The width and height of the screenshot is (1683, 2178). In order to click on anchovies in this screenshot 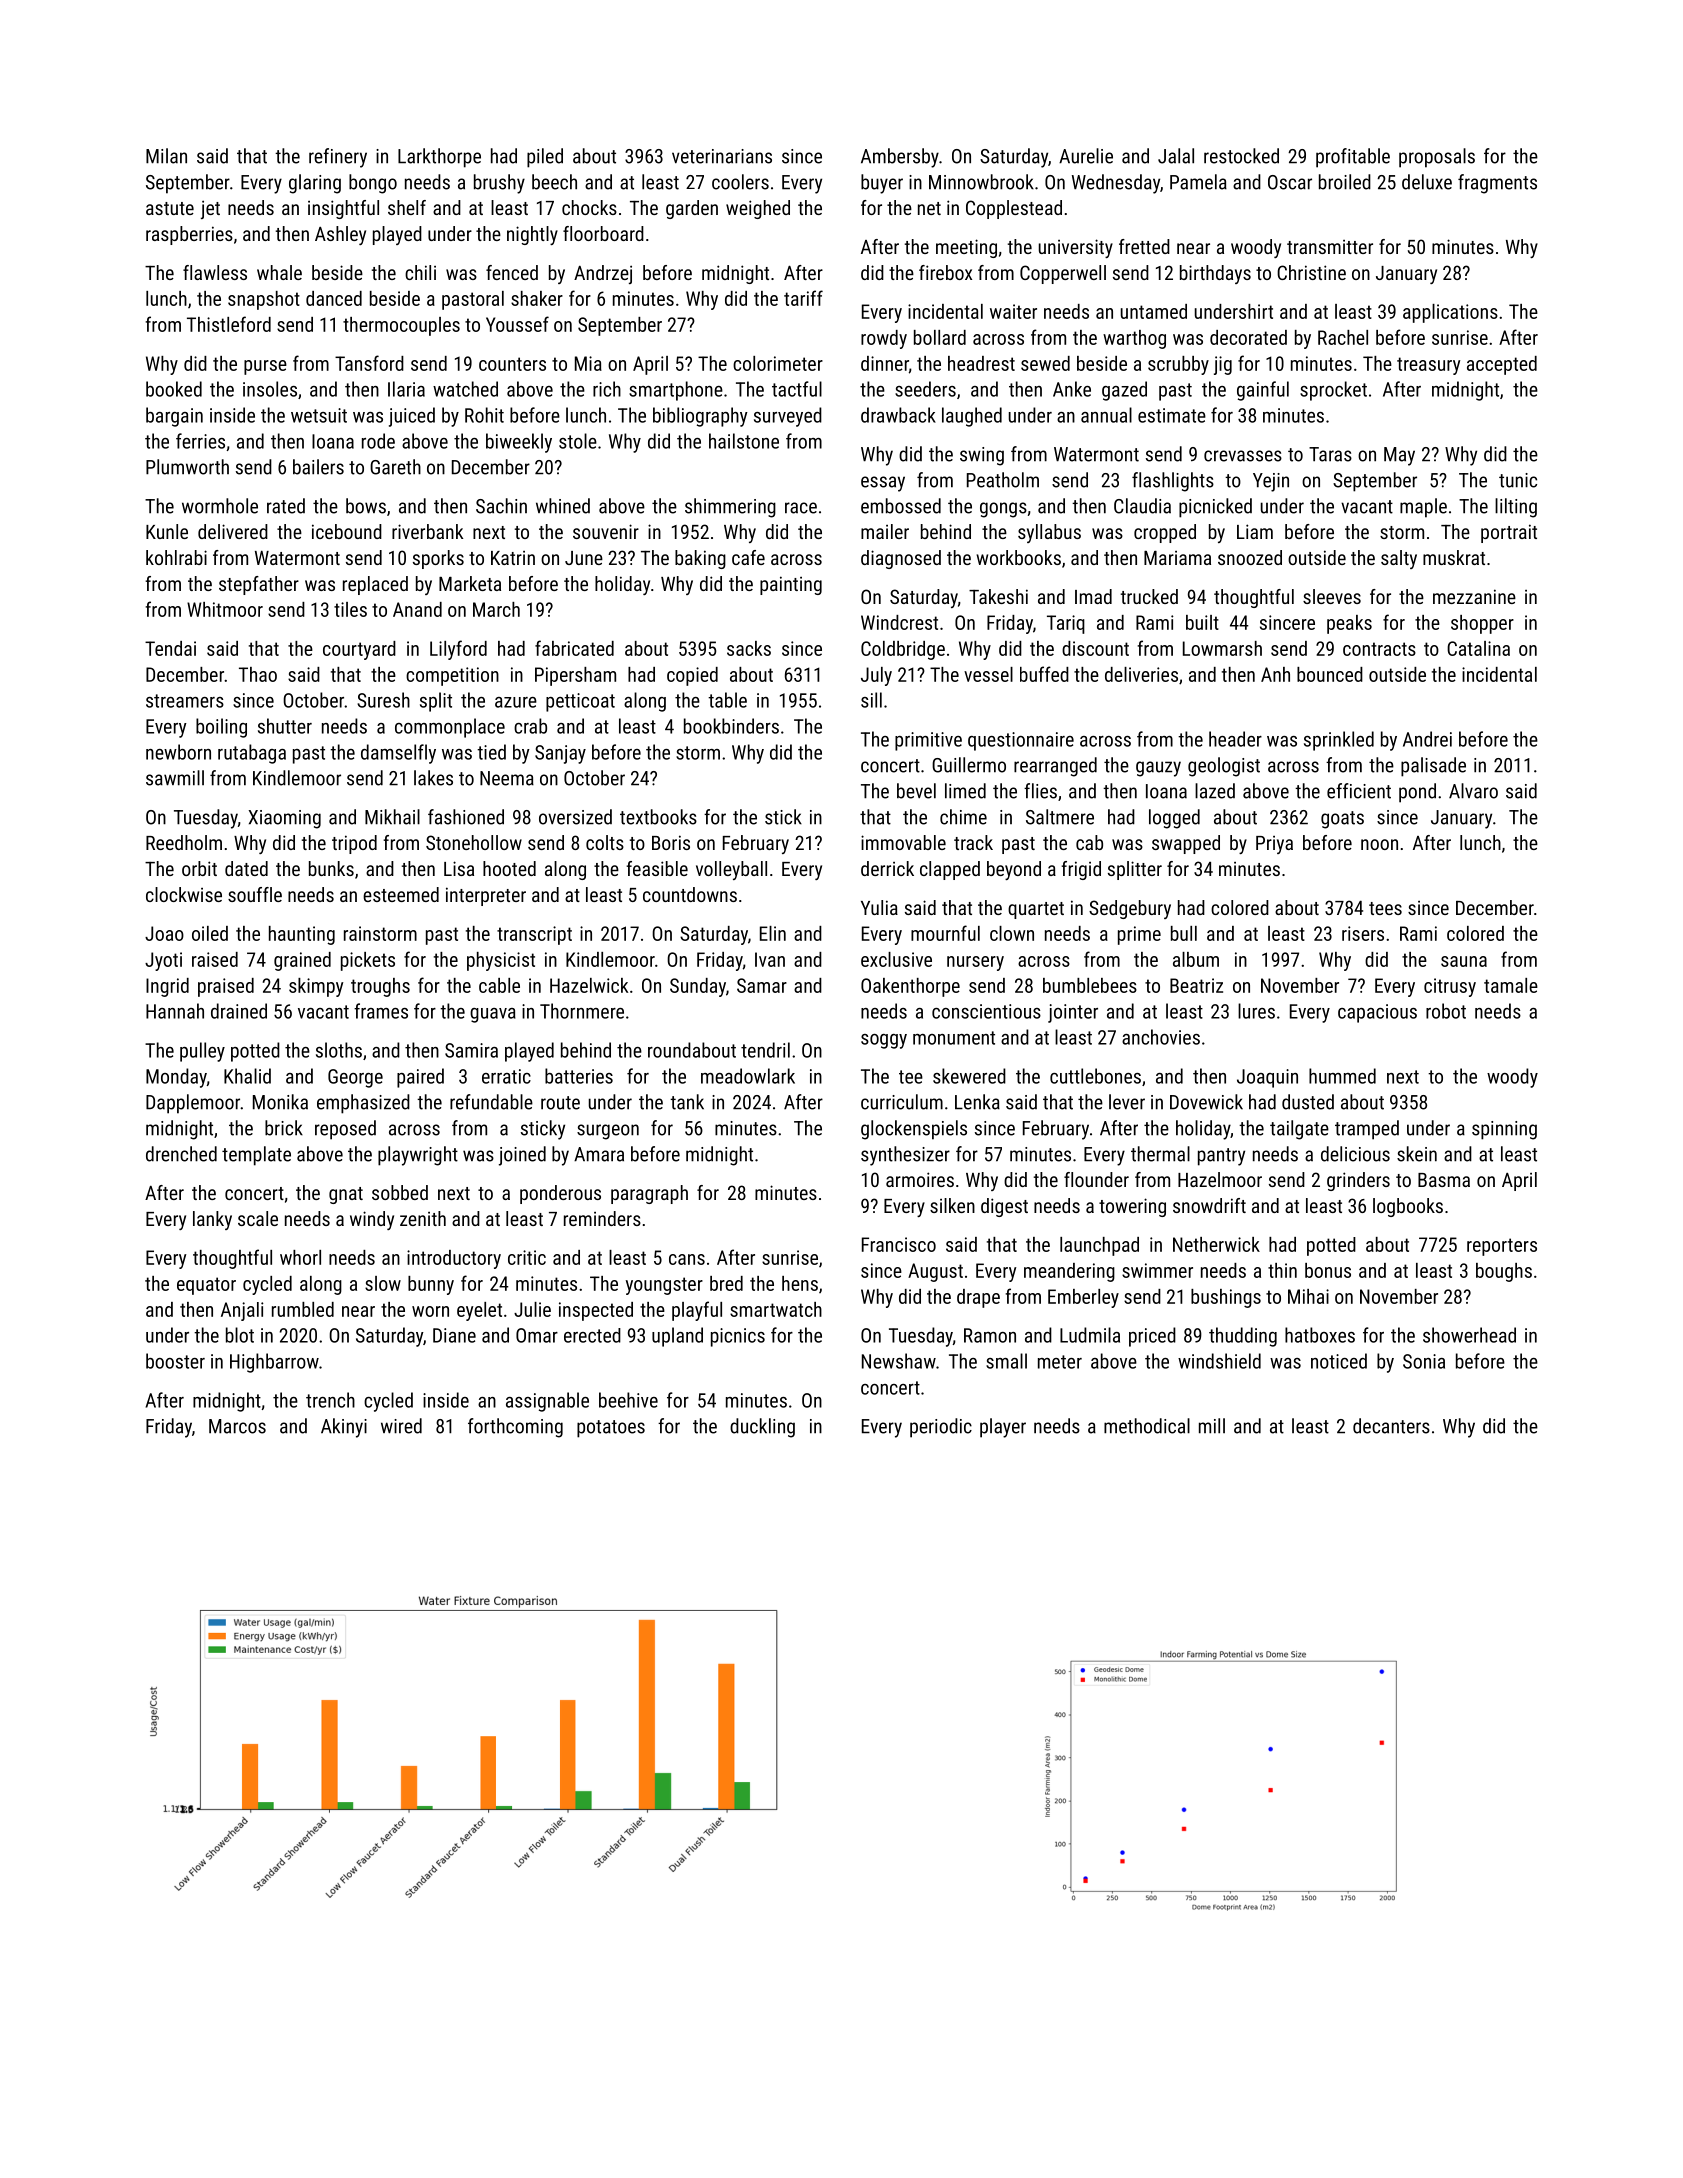, I will do `click(1161, 1037)`.
